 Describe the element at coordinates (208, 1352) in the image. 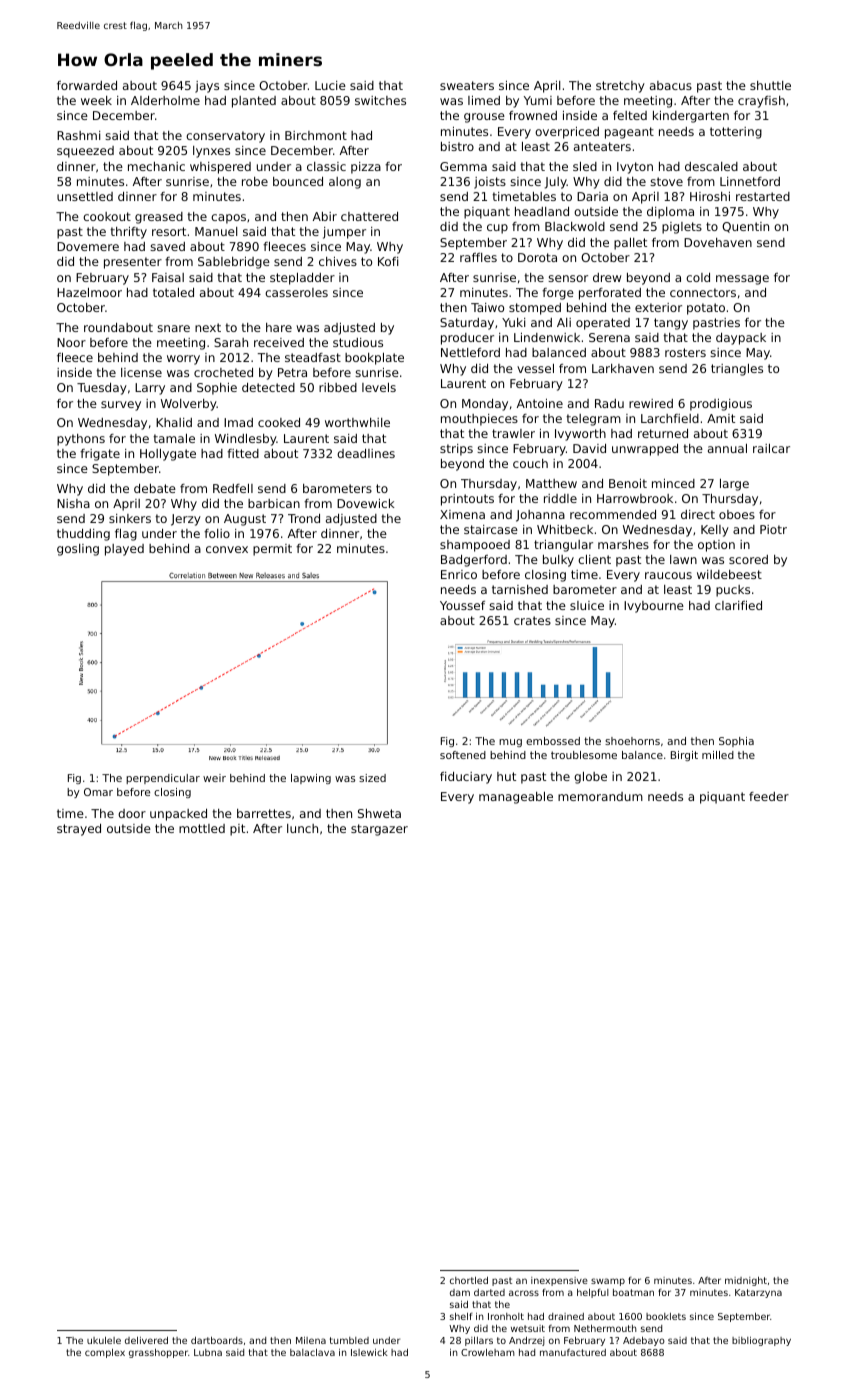

I see `Lubna` at that location.
